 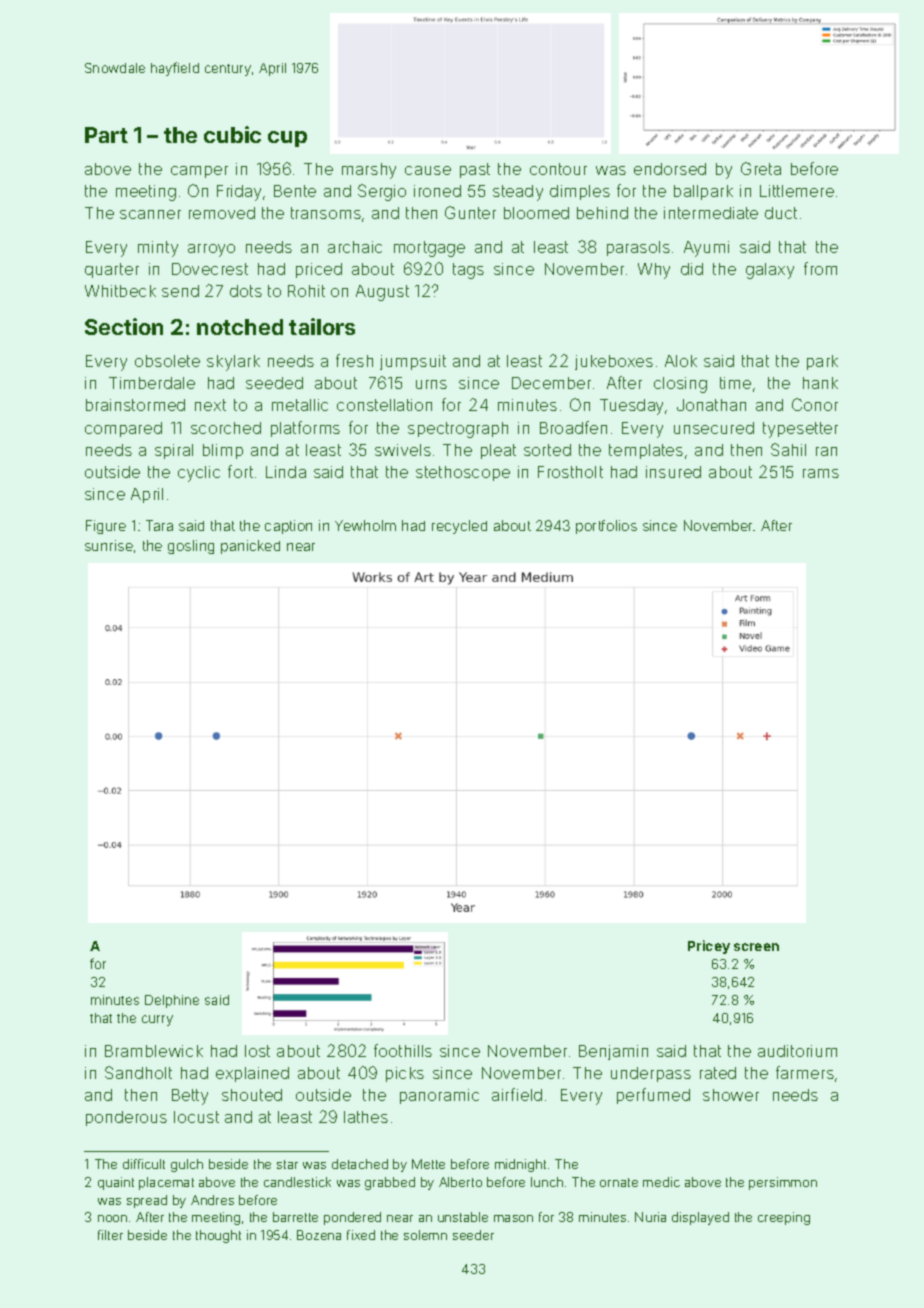 I want to click on portfolios, so click(x=606, y=527).
